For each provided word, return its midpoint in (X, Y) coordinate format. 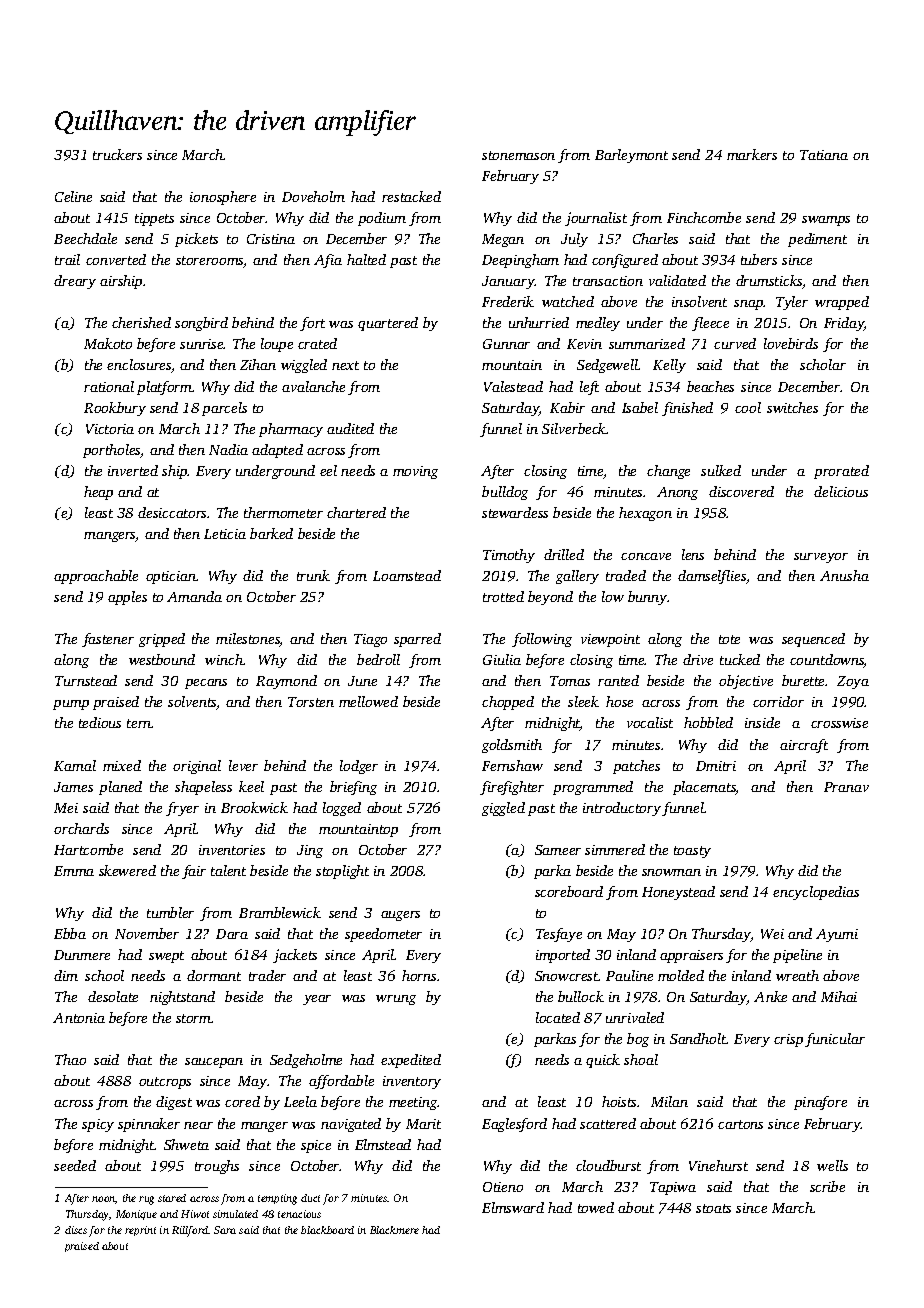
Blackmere (394, 1230)
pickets (196, 240)
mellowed (368, 701)
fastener (108, 640)
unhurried (539, 322)
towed (596, 1207)
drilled (564, 554)
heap (98, 493)
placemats (704, 788)
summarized (647, 343)
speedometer (383, 935)
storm (193, 1018)
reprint (140, 1231)
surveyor (821, 558)
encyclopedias (816, 893)
